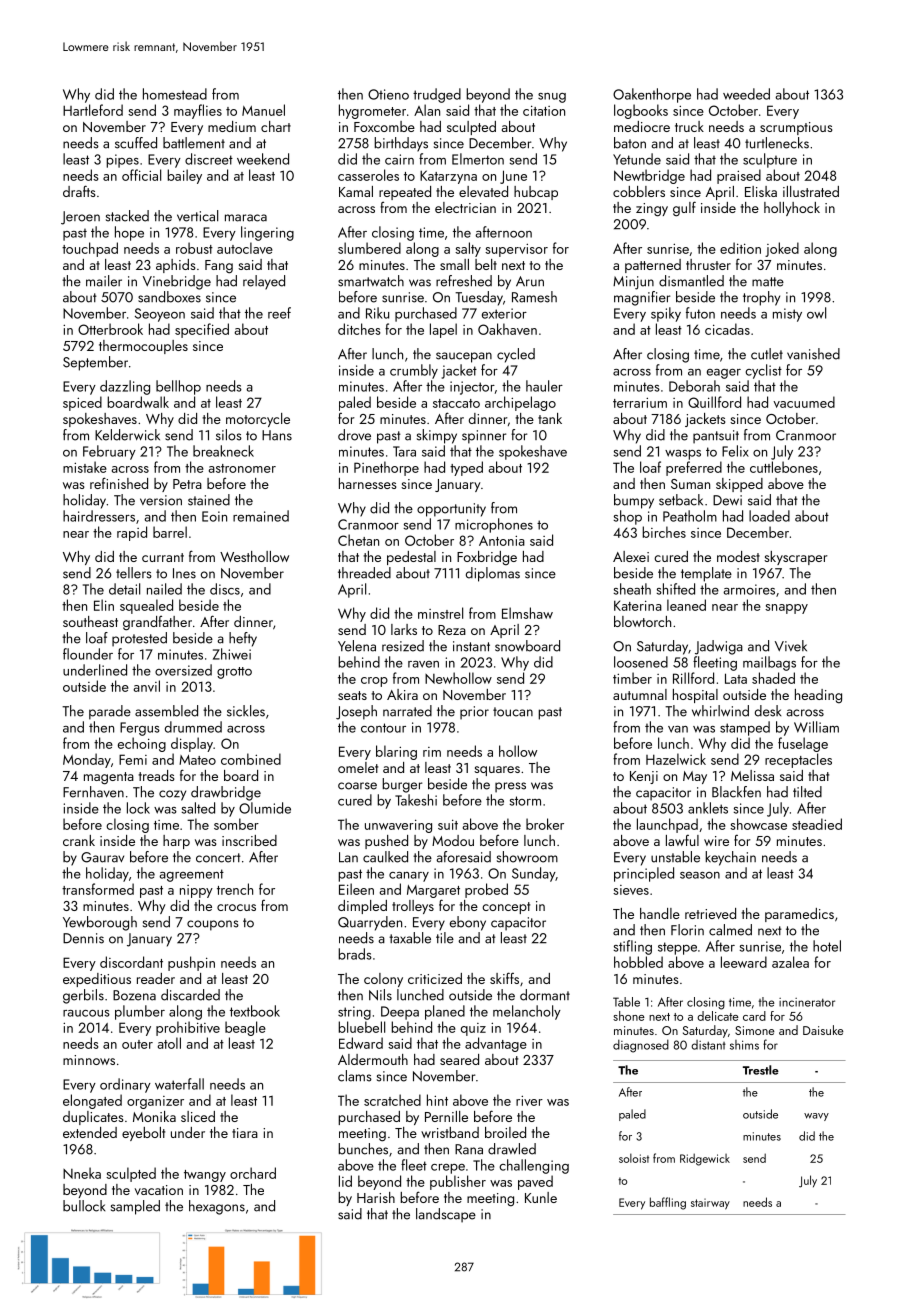 Image resolution: width=908 pixels, height=1316 pixels. Describe the element at coordinates (97, 980) in the page. I see `expeditious` at that location.
